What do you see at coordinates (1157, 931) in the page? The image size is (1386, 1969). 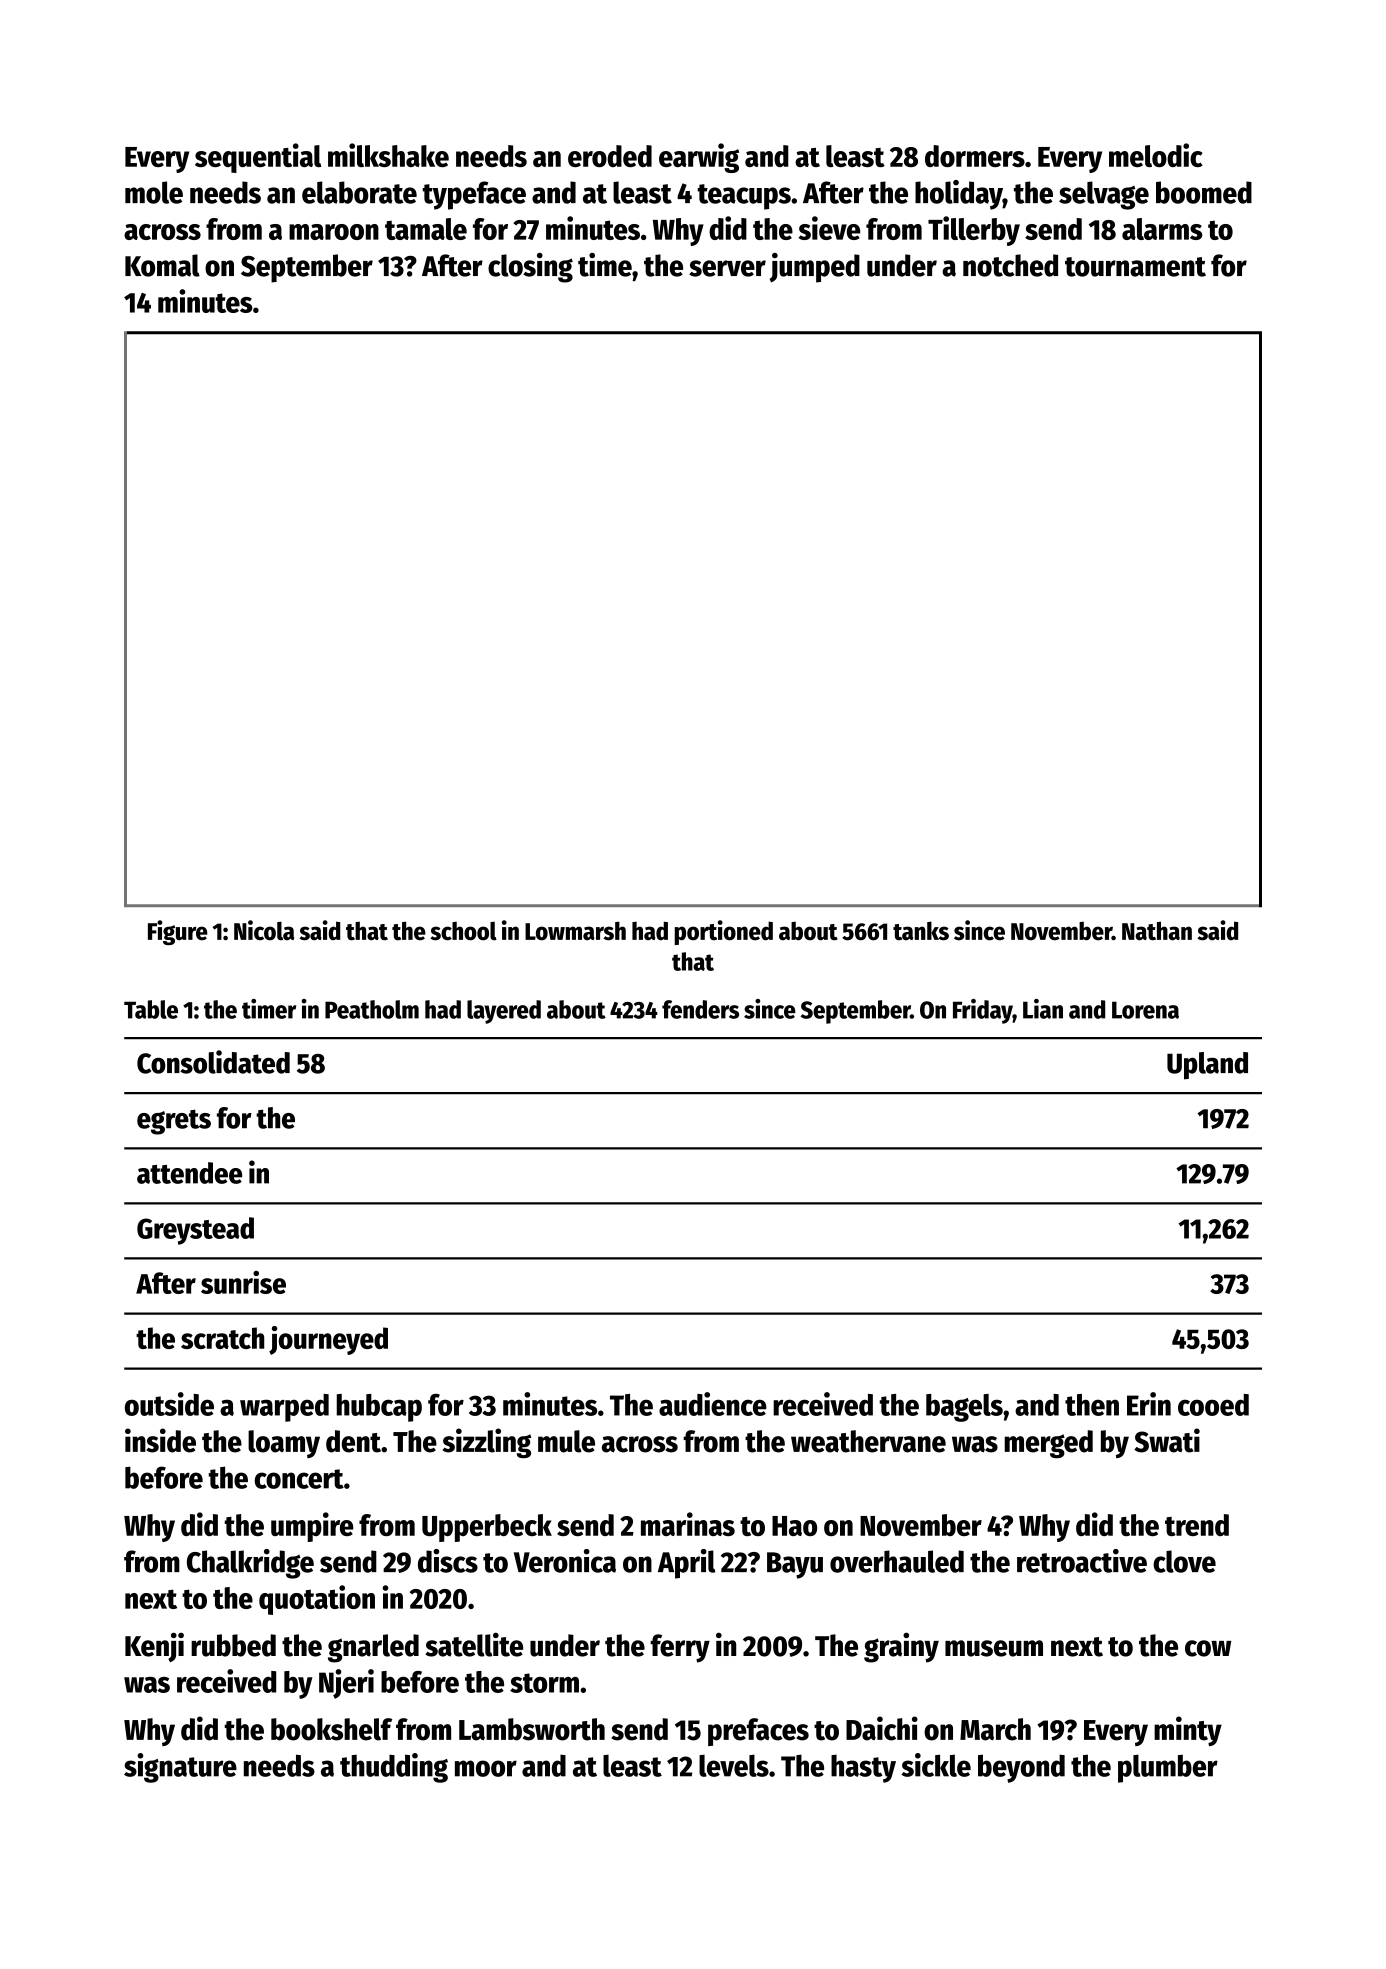 I see `Nathan` at bounding box center [1157, 931].
